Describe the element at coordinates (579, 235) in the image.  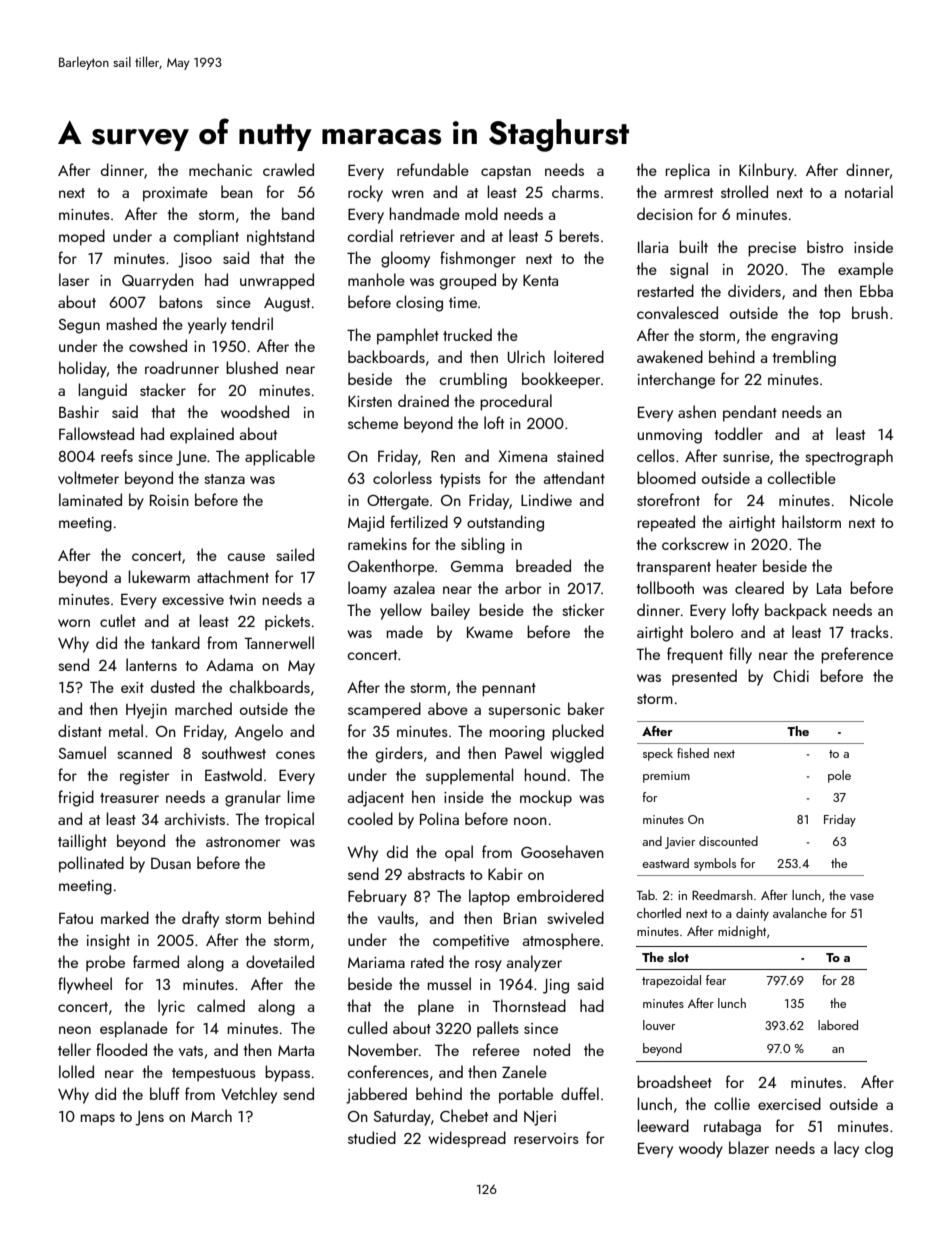
I see `berets` at that location.
